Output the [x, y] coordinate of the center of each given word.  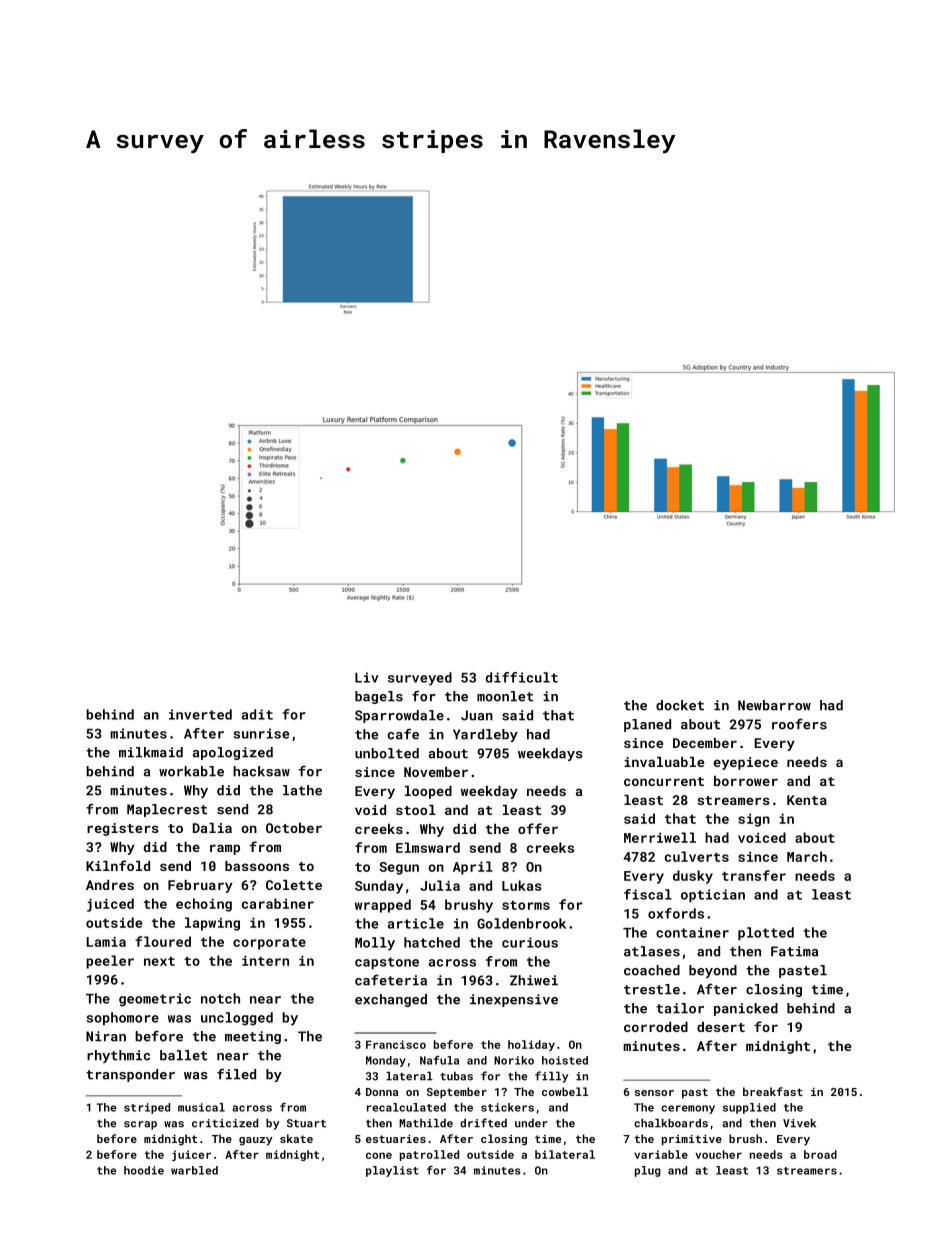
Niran [106, 1036]
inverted [200, 714]
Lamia [106, 942]
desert [721, 1027]
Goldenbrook [521, 923]
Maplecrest [167, 810]
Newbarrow [774, 705]
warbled [194, 1170]
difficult [522, 677]
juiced [110, 905]
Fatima [794, 951]
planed [647, 725]
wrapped [383, 906]
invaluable [664, 762]
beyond [713, 971]
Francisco [396, 1044]
